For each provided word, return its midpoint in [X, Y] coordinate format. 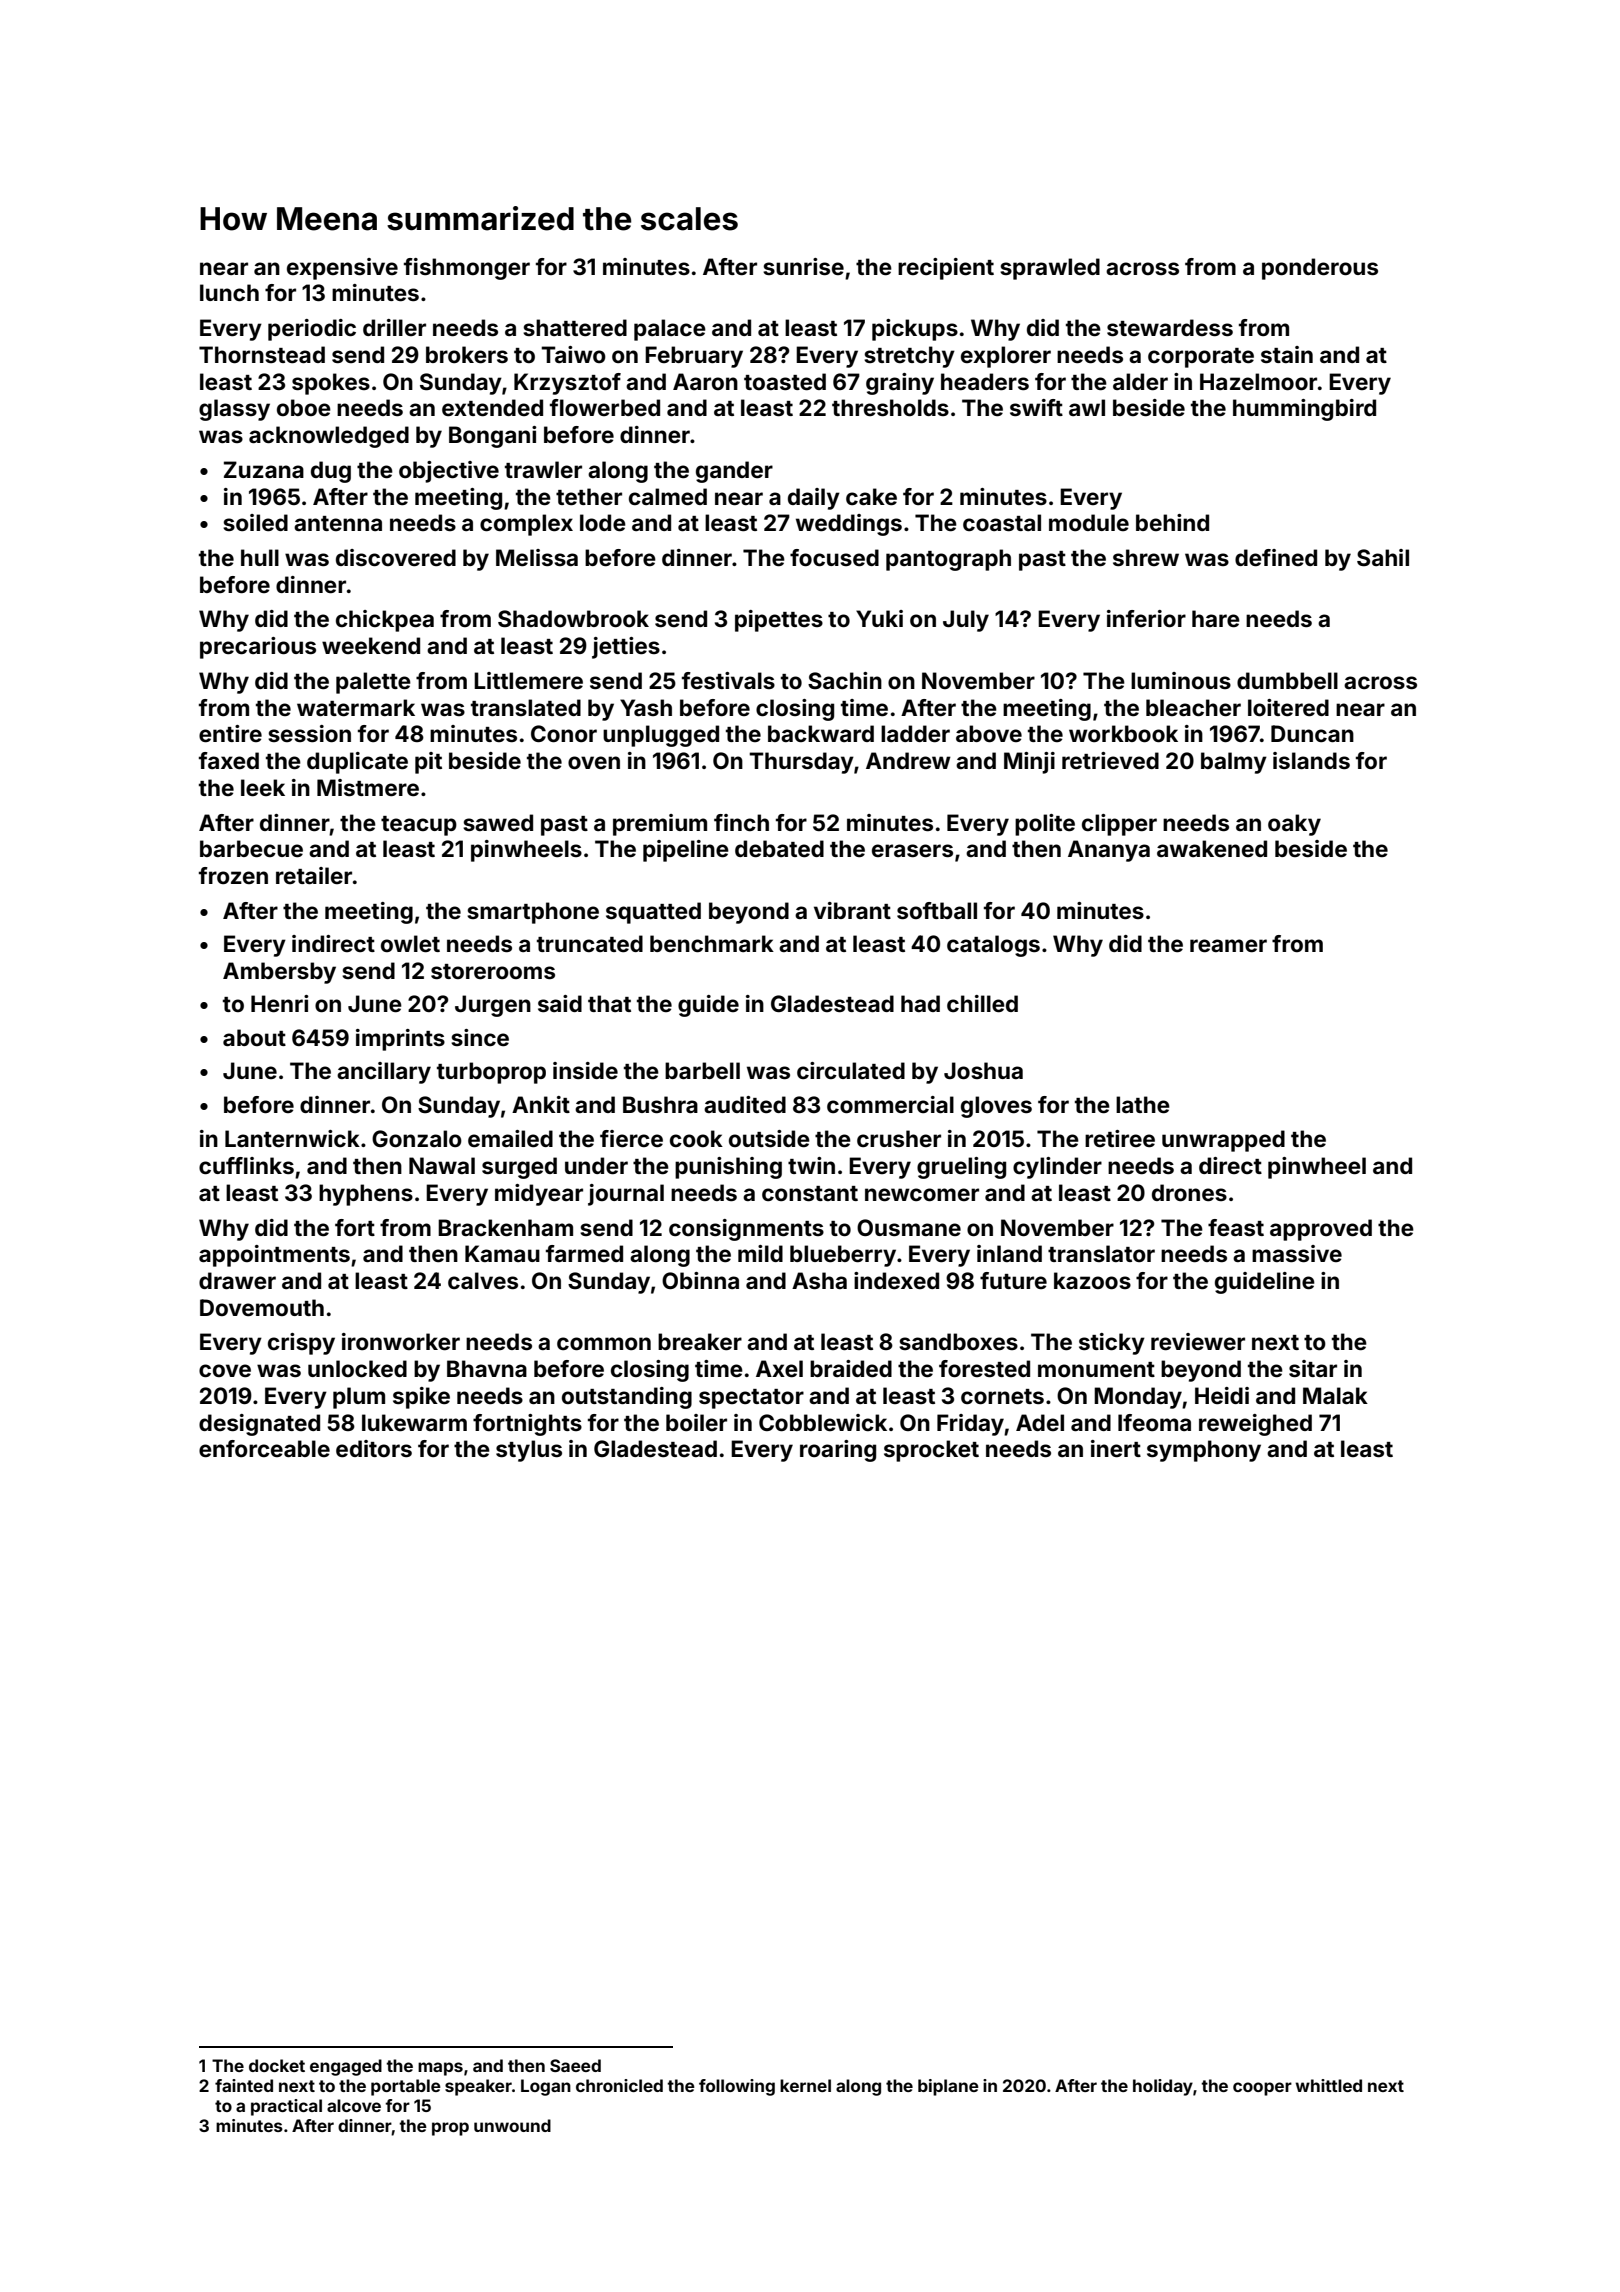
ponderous [1320, 269]
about [254, 1037]
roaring [838, 1451]
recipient [946, 269]
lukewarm [414, 1422]
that [609, 1003]
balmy [1234, 763]
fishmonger [467, 269]
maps [440, 2069]
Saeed [575, 2065]
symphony [1204, 1451]
